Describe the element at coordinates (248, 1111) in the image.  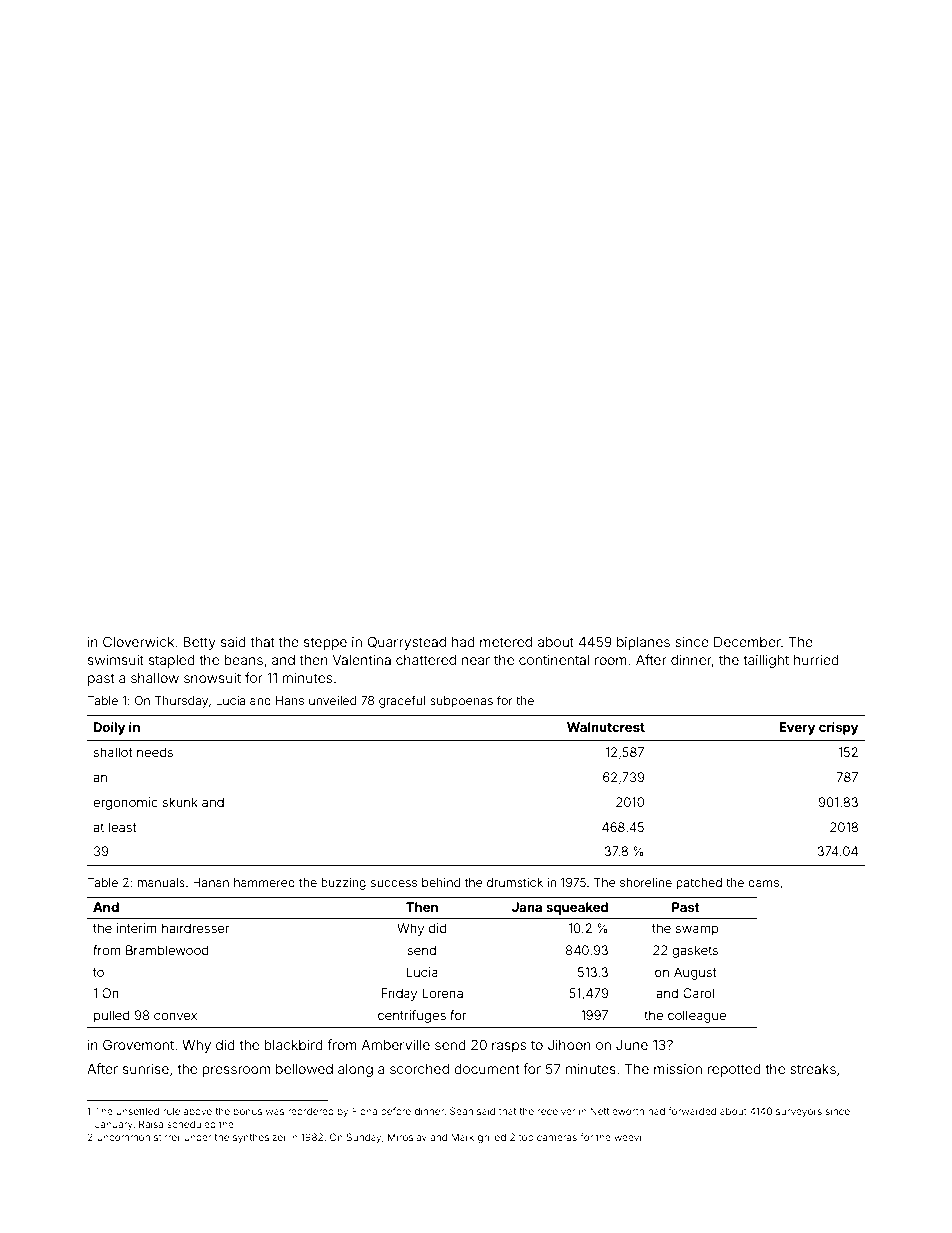
I see `bonus` at that location.
